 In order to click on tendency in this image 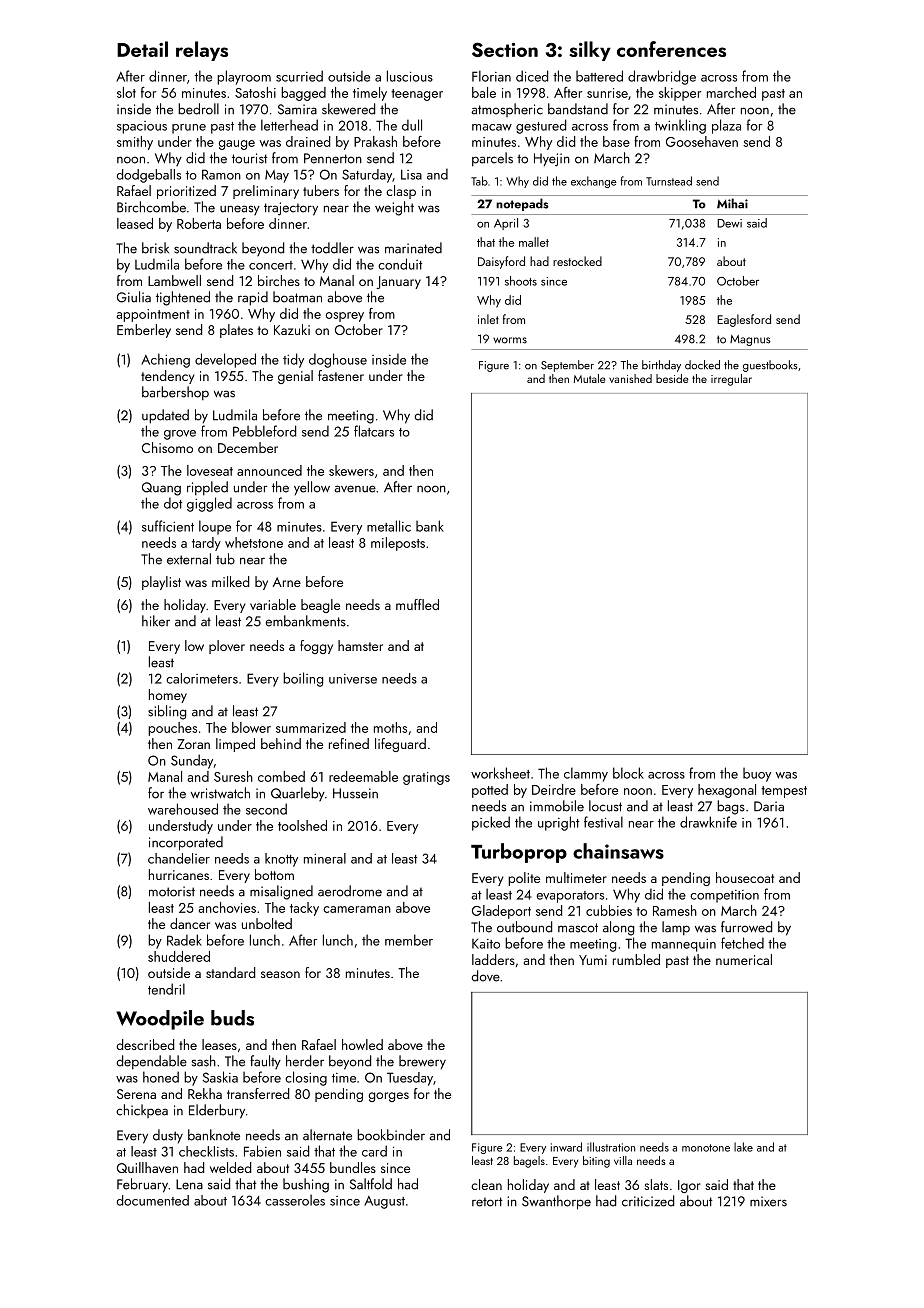, I will do `click(167, 377)`.
